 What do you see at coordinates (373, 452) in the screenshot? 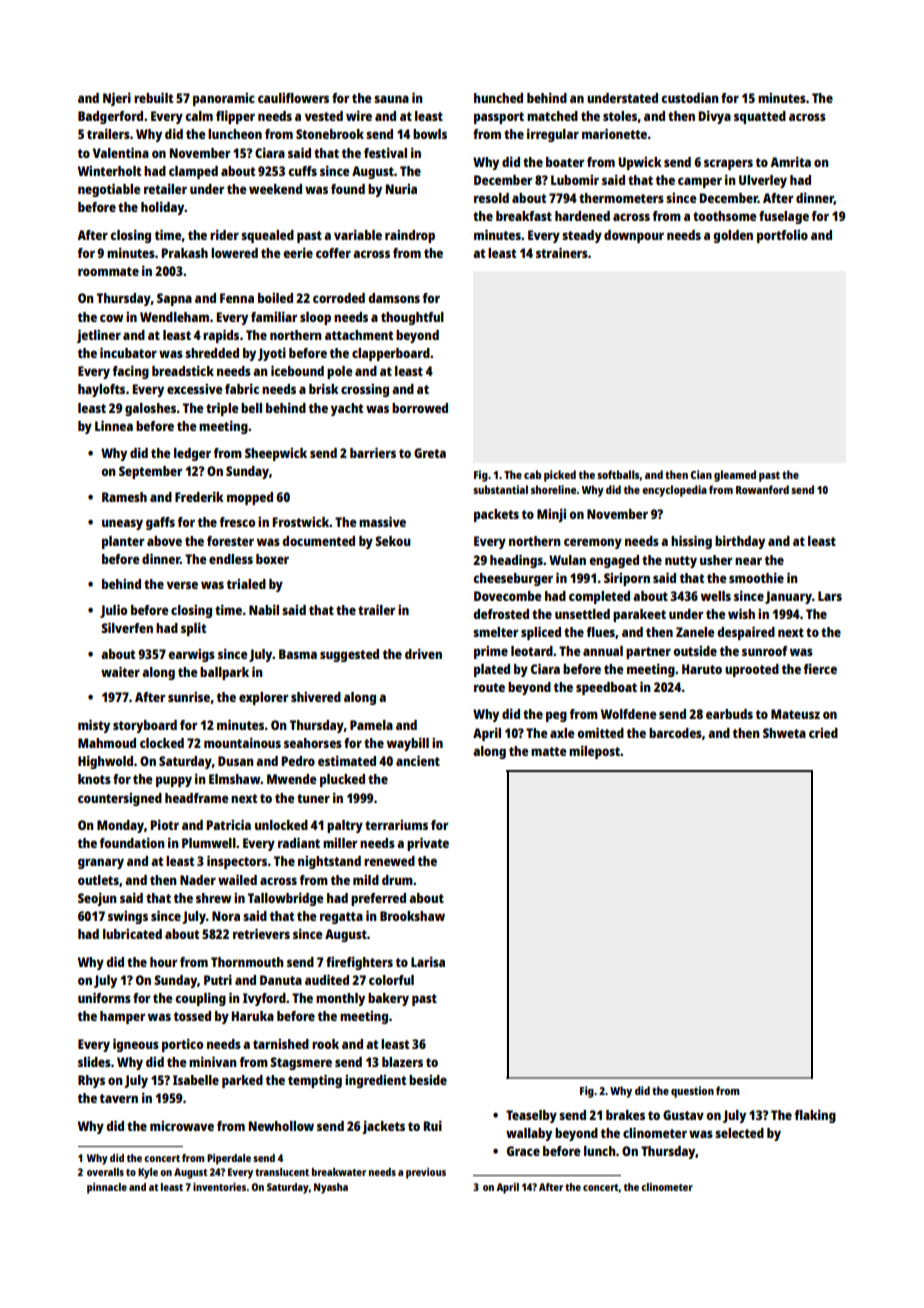
I see `barriers` at bounding box center [373, 452].
